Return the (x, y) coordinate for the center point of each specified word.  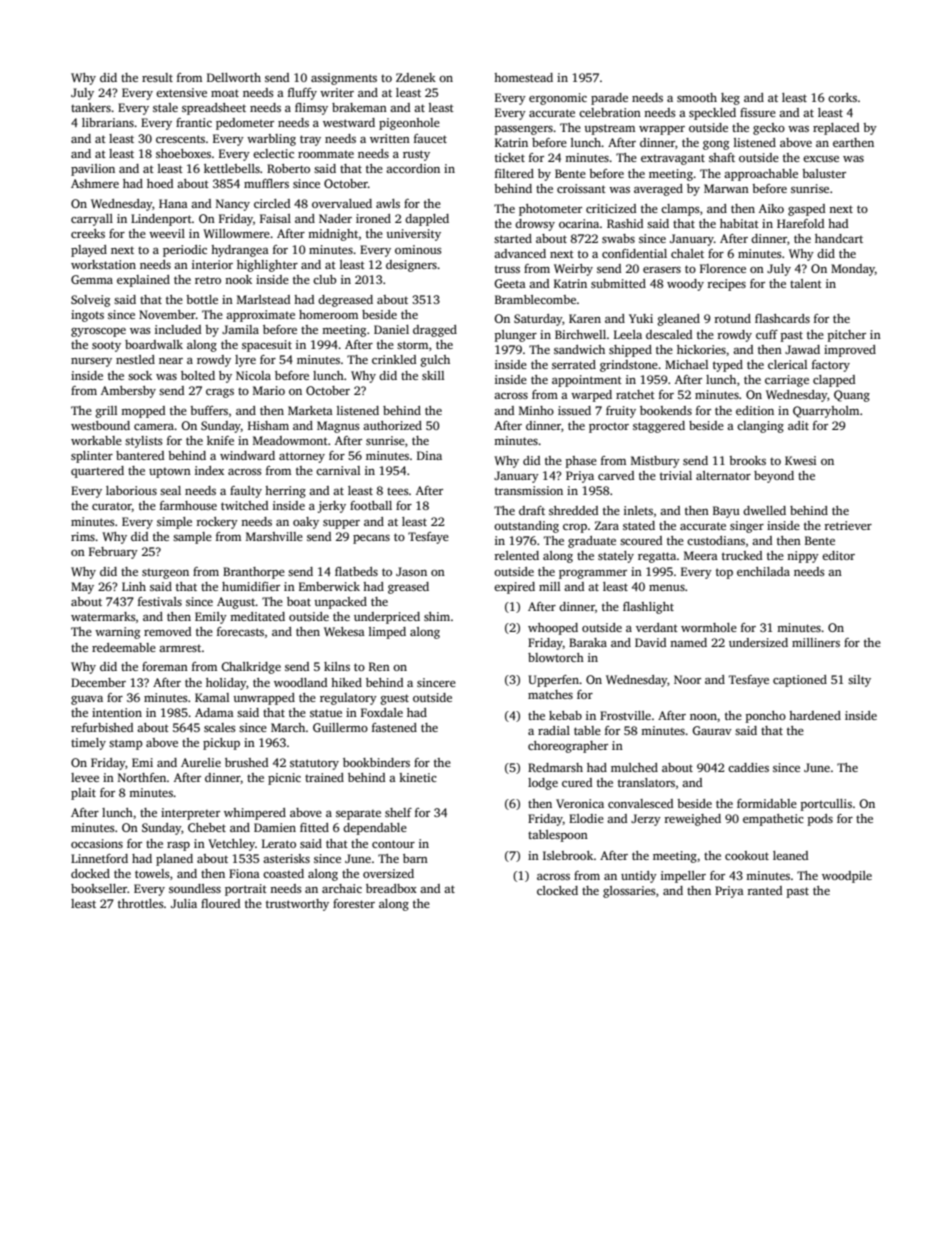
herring (285, 492)
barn (415, 858)
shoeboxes (183, 153)
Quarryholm (826, 412)
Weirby (573, 270)
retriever (848, 525)
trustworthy (297, 905)
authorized (392, 425)
